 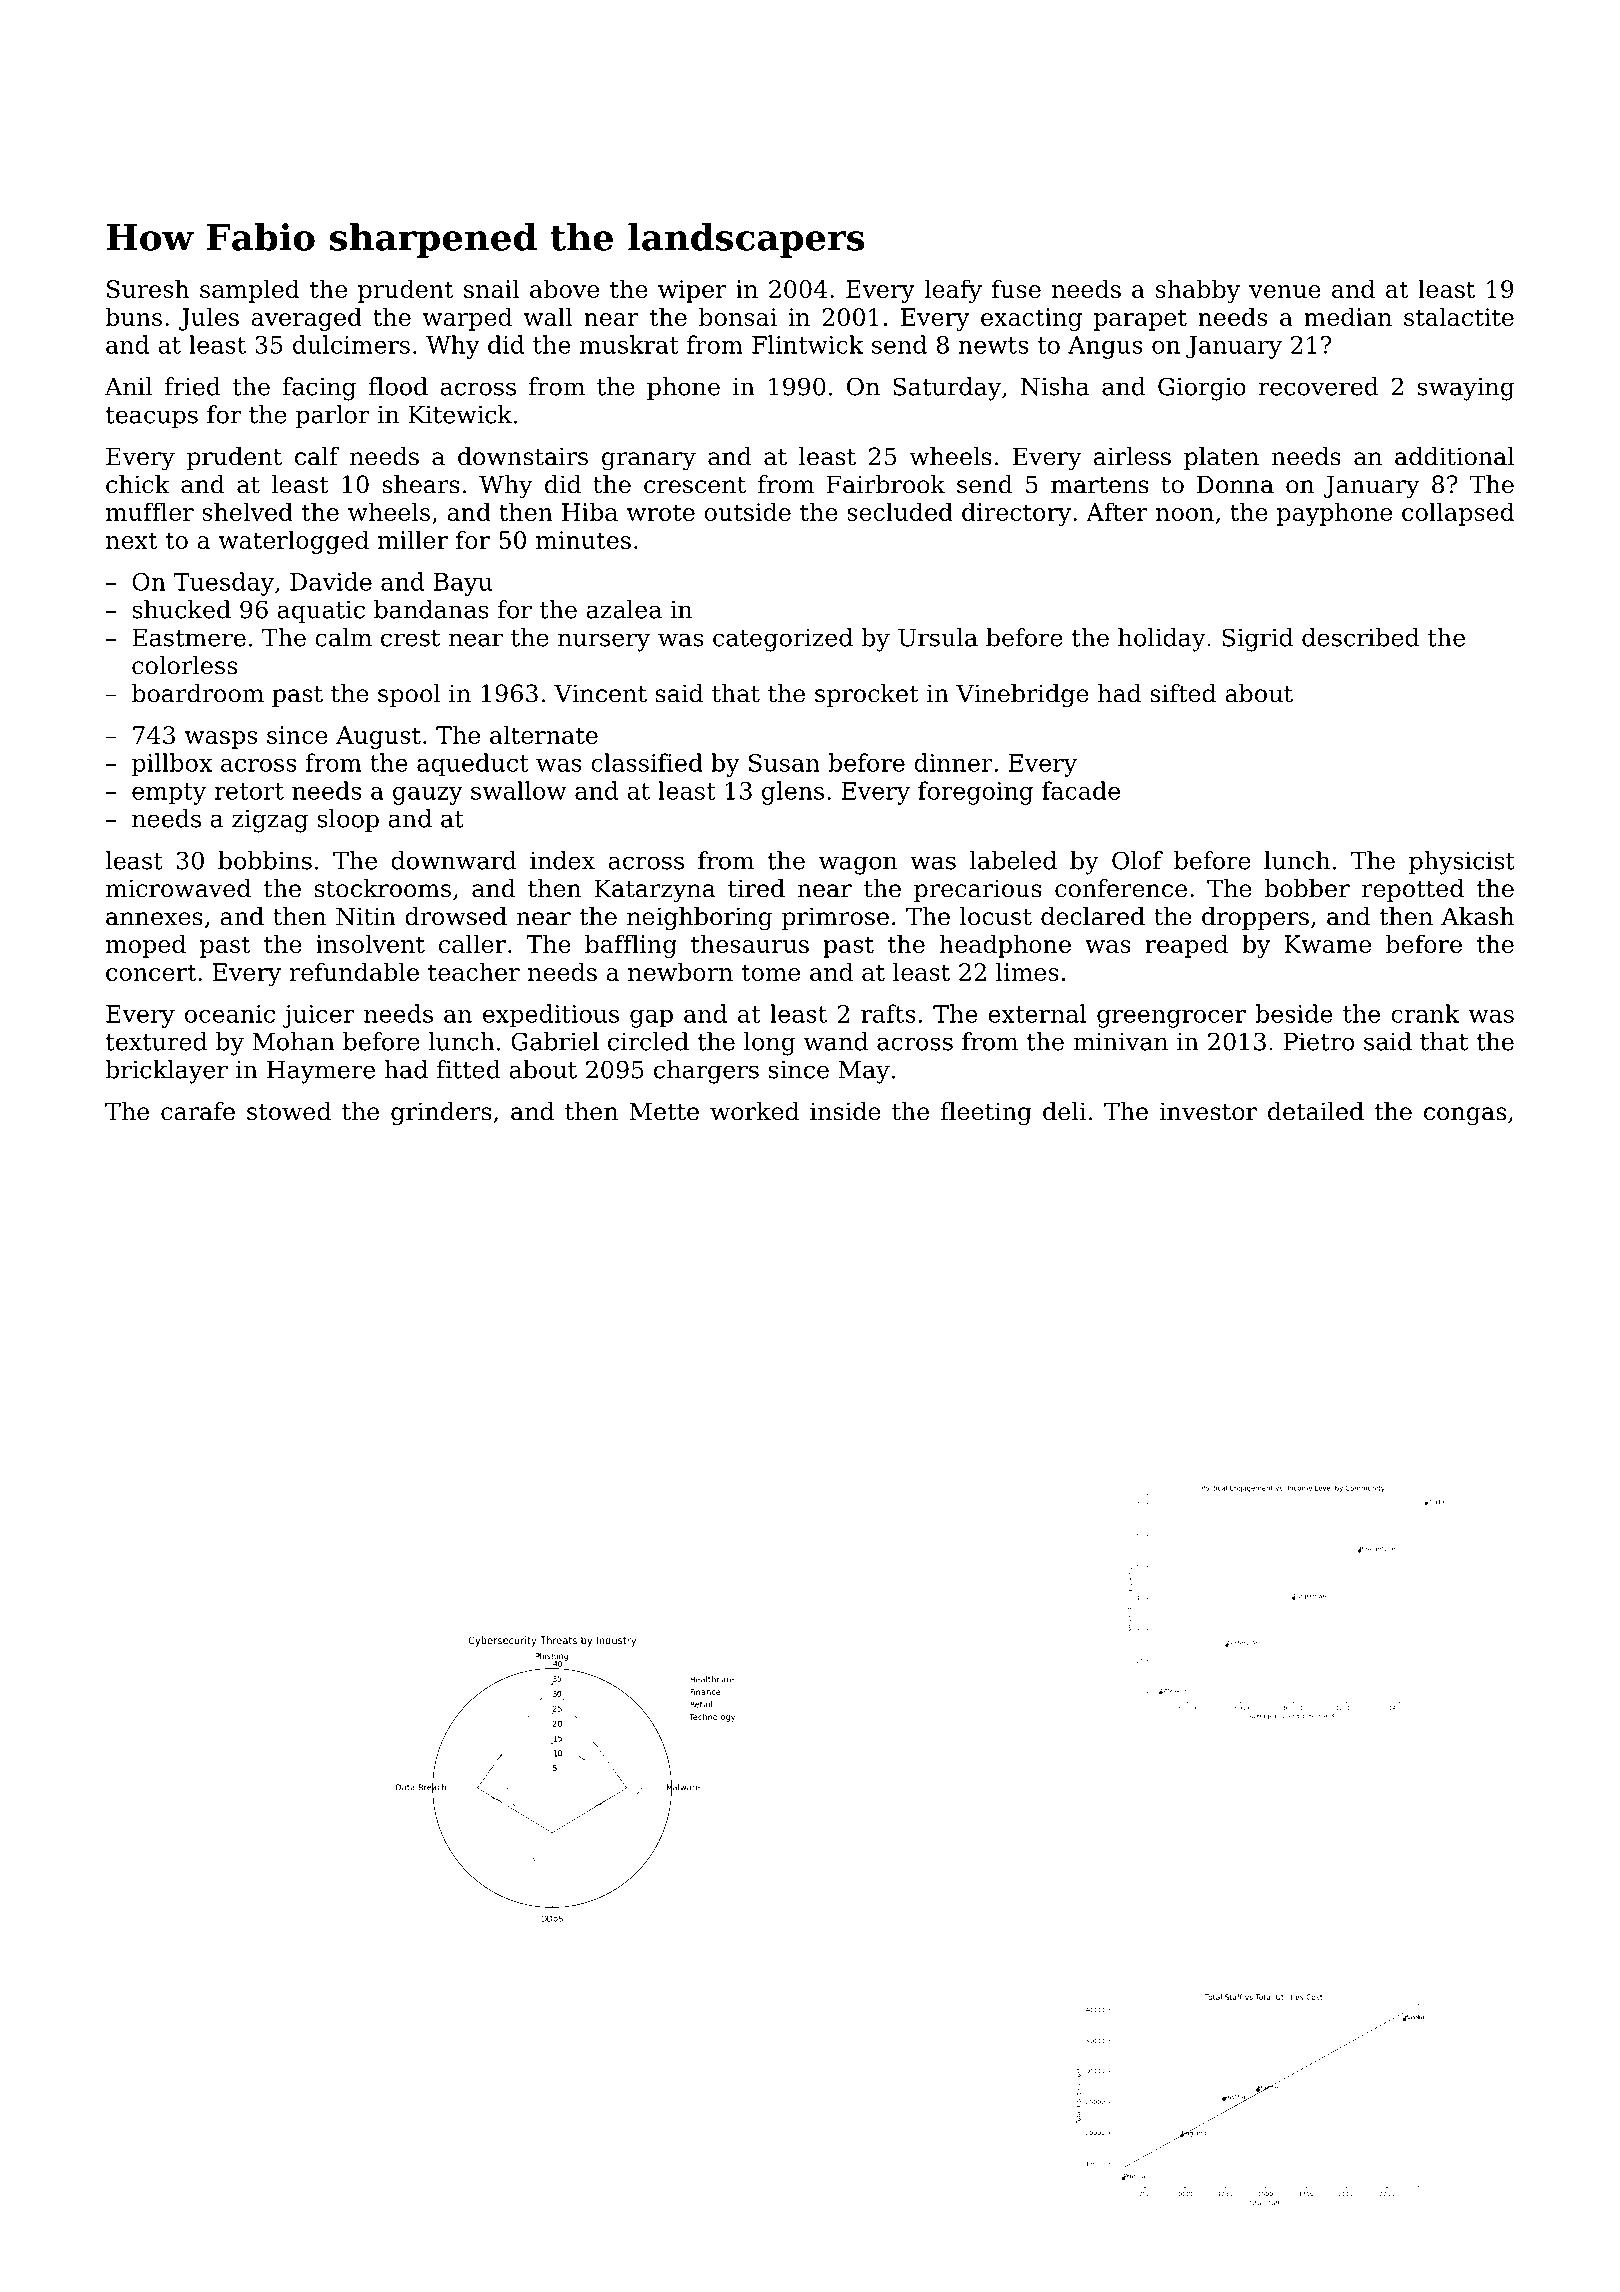 I want to click on Davide, so click(x=331, y=581).
